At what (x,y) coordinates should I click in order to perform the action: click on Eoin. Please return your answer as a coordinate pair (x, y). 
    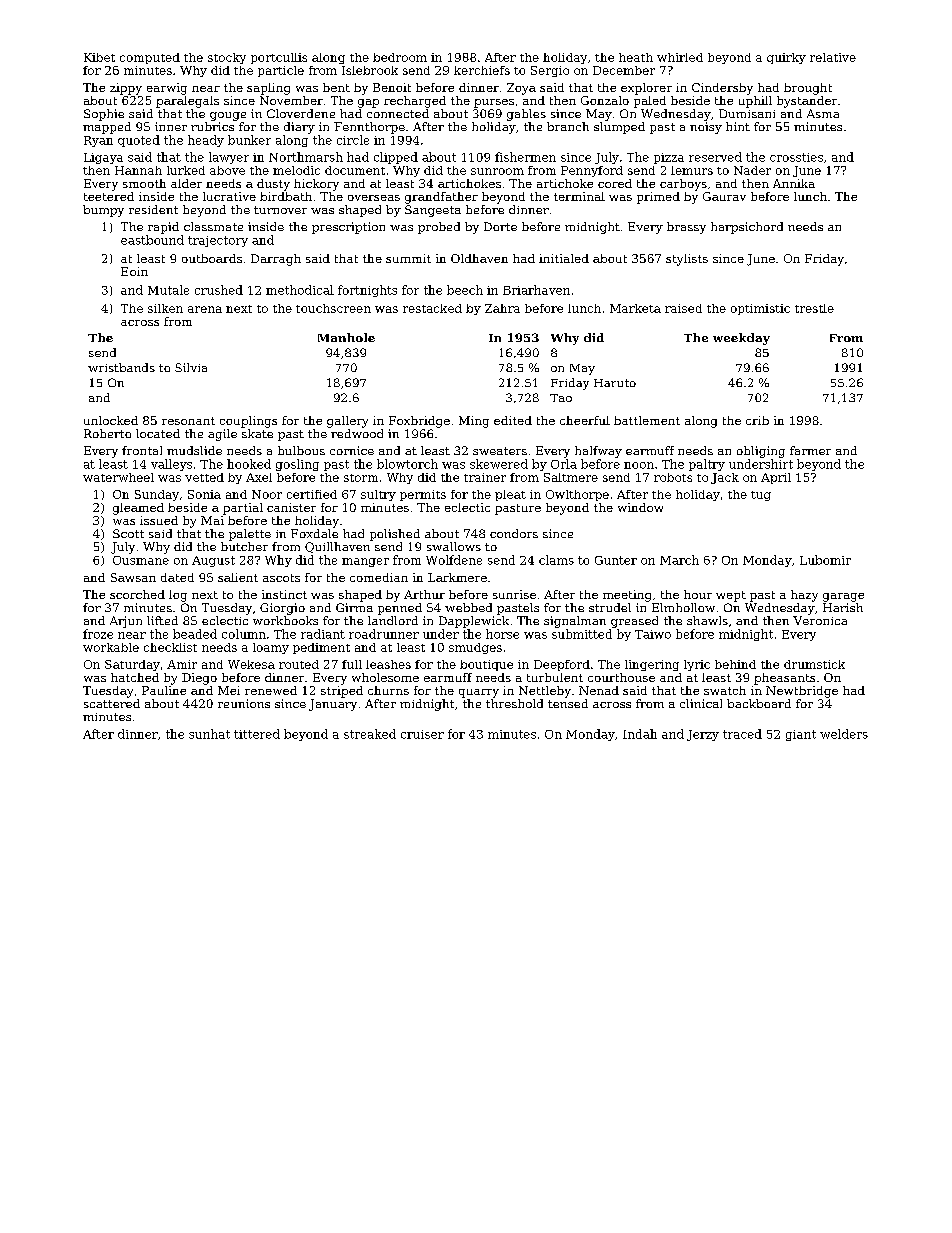
    Looking at the image, I should click on (134, 271).
